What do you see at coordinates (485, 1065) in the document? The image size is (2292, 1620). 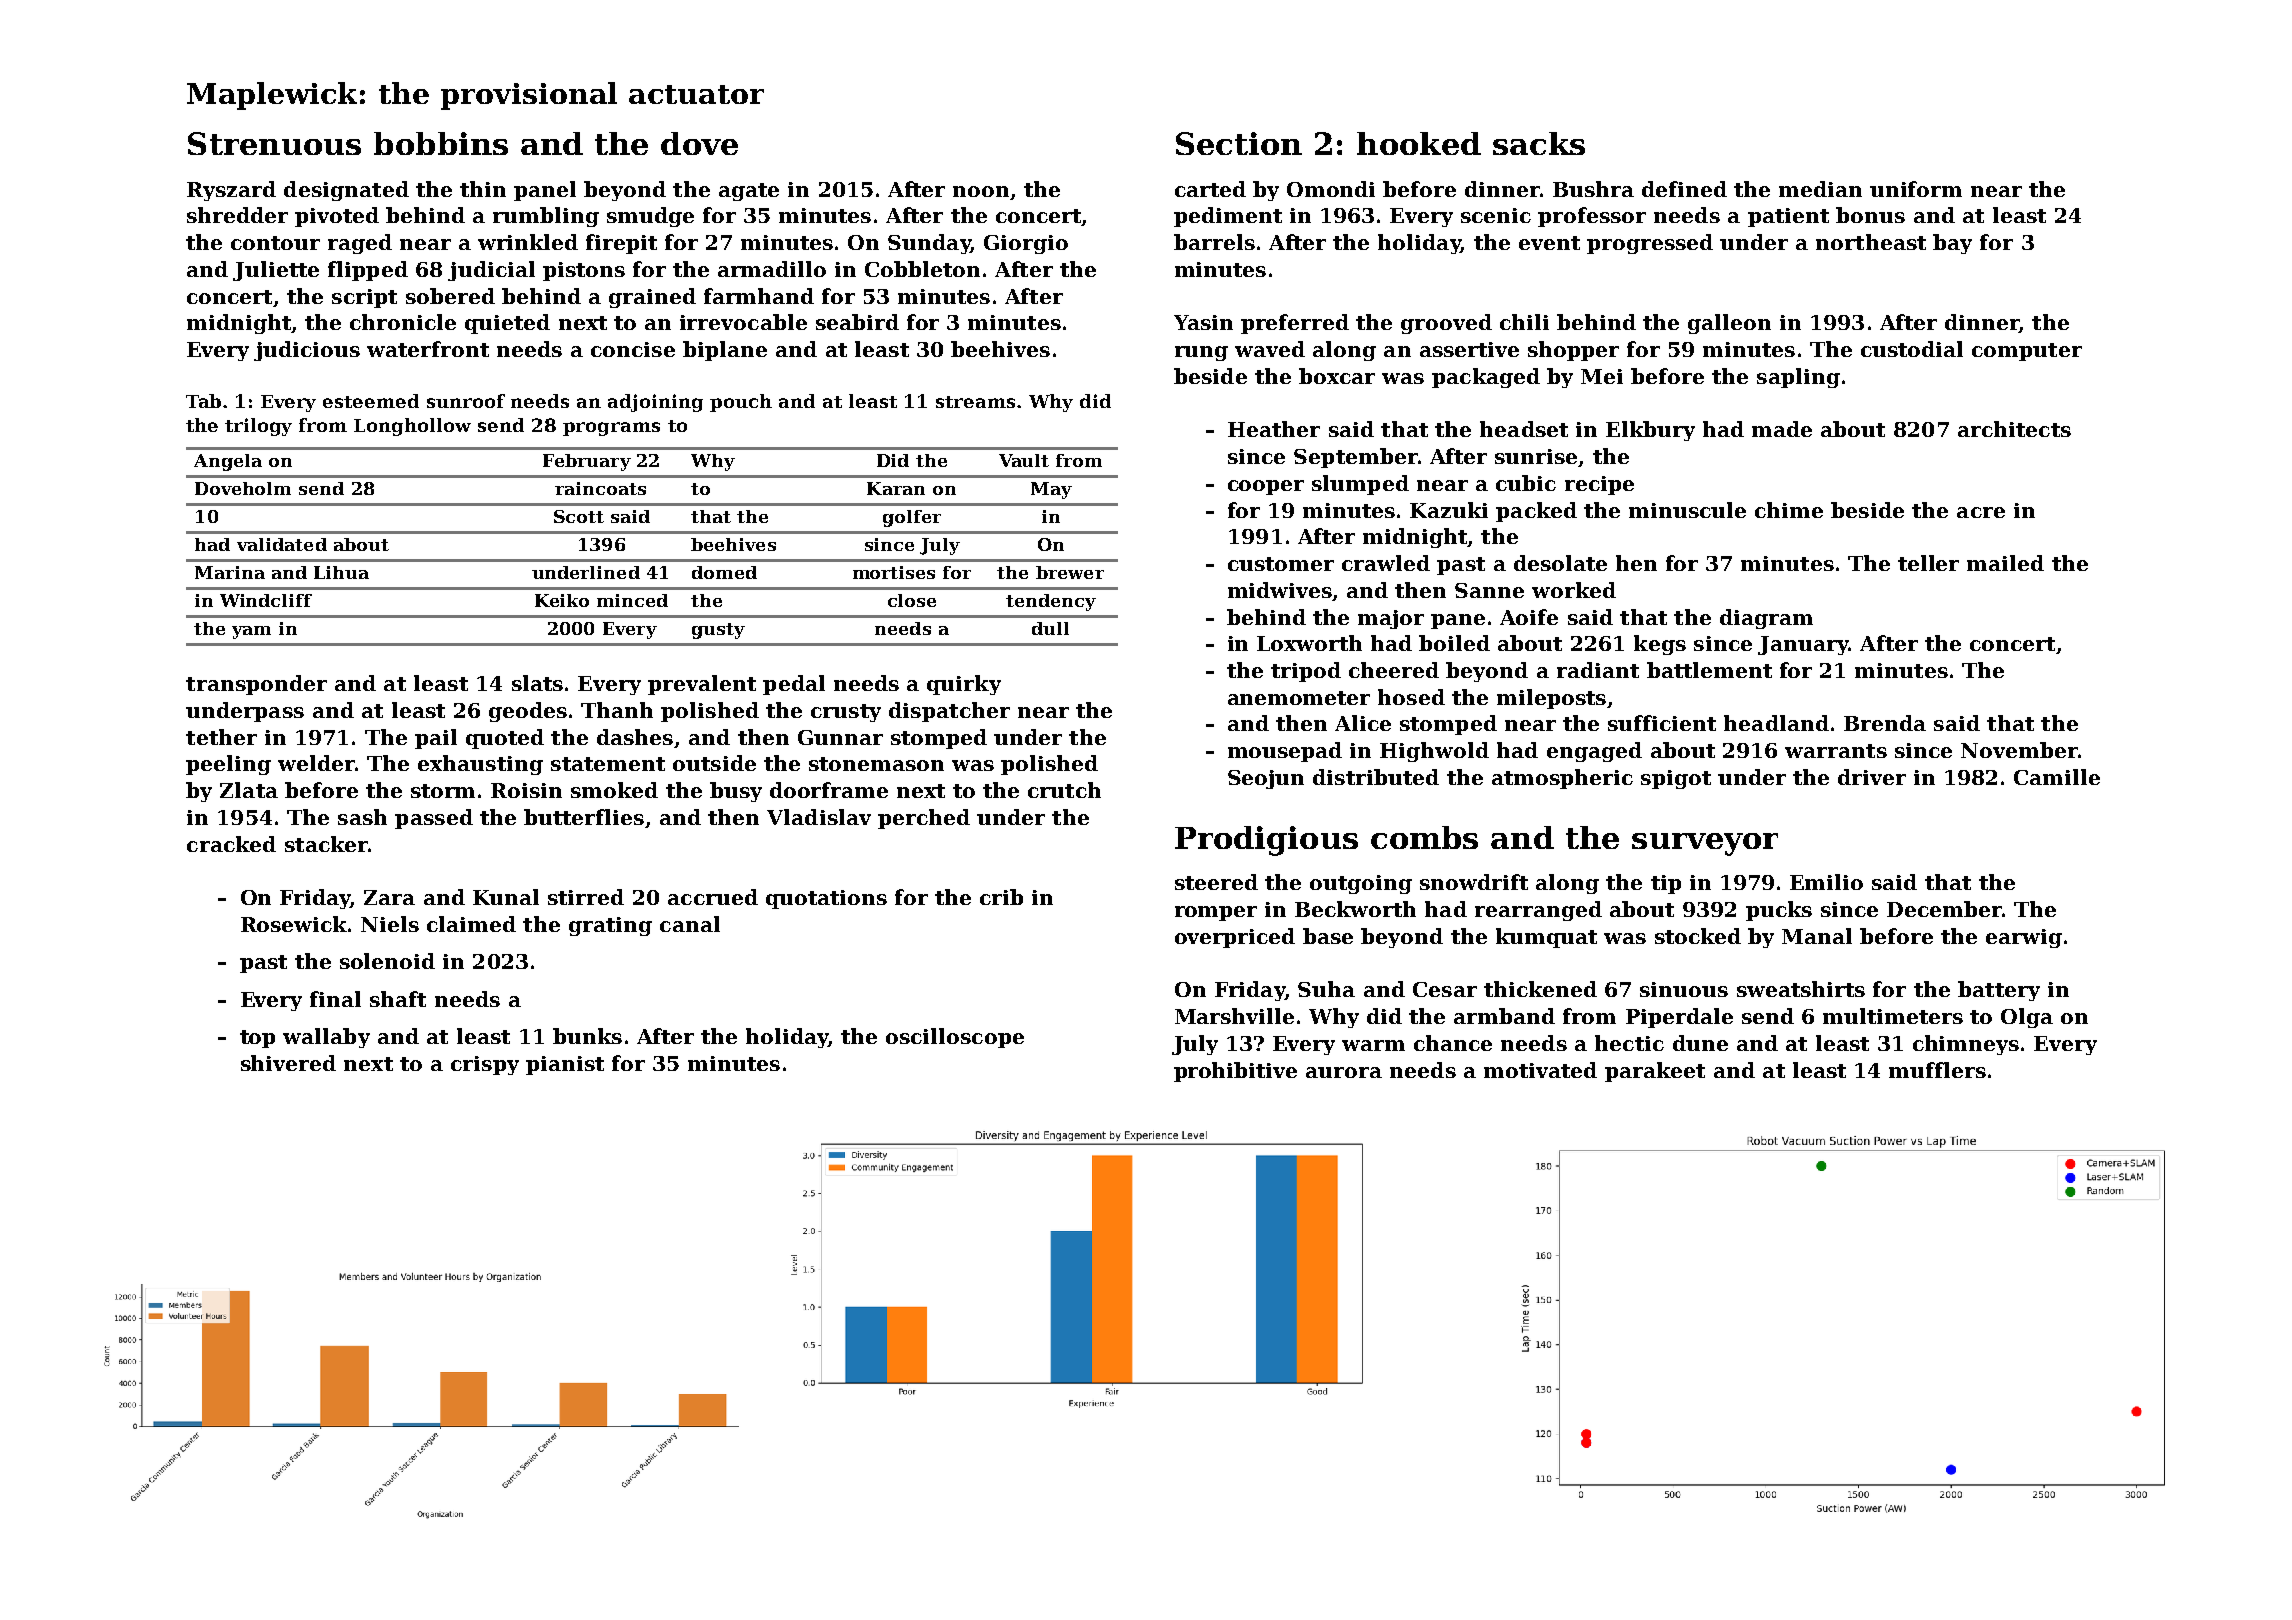 I see `crispy` at bounding box center [485, 1065].
